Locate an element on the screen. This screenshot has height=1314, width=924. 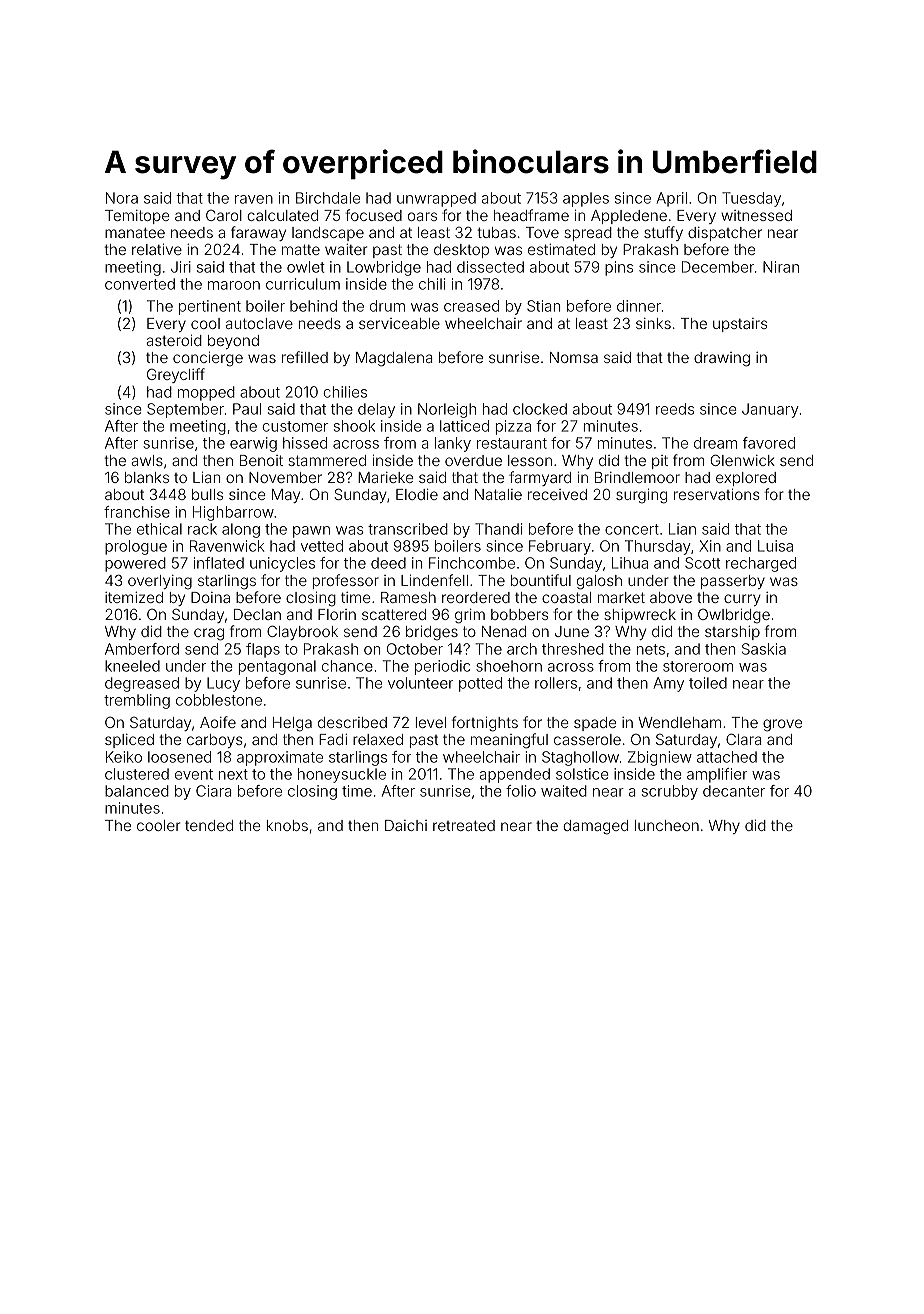
level is located at coordinates (431, 722).
